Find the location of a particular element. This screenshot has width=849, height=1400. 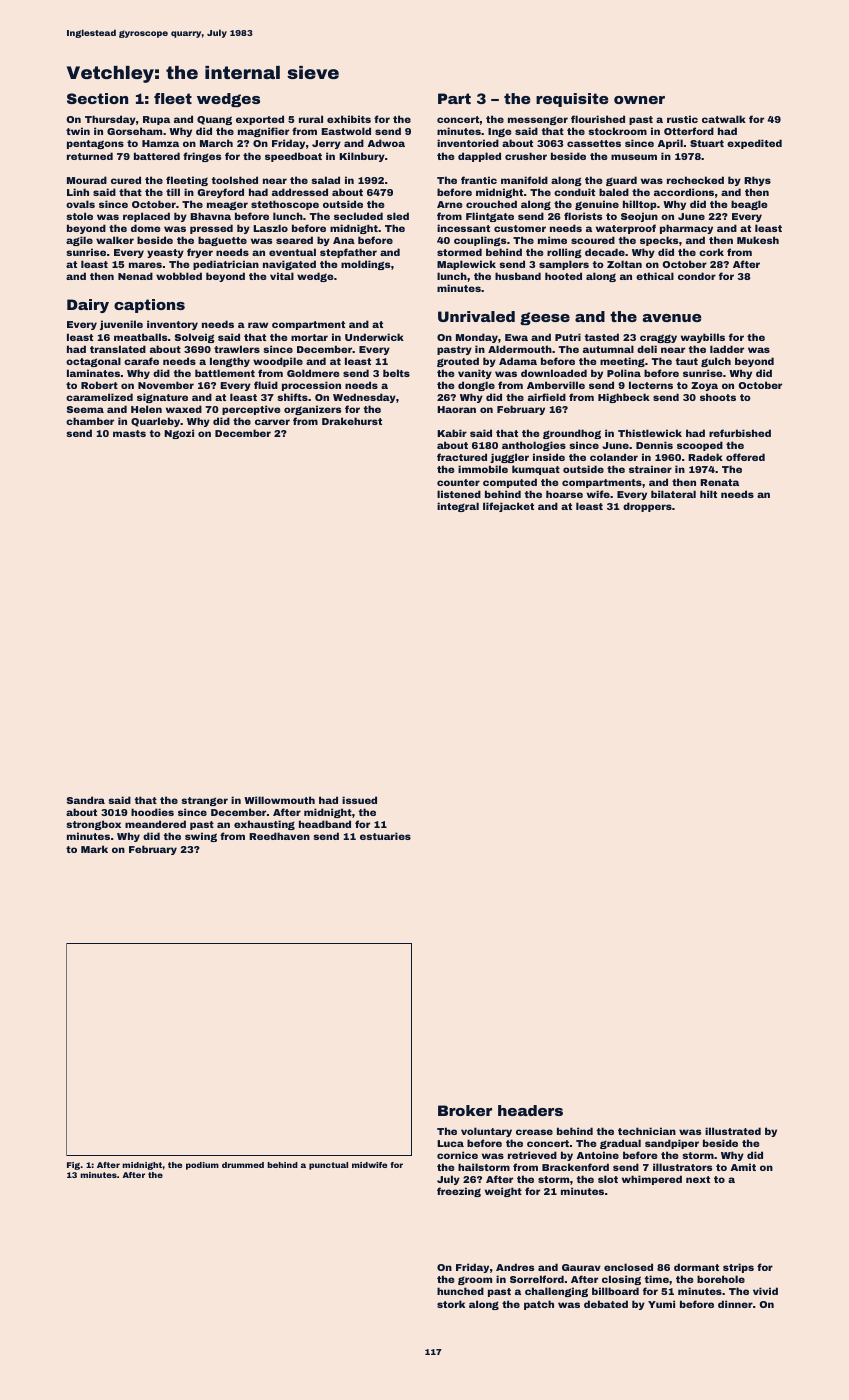

Broker is located at coordinates (465, 1110).
